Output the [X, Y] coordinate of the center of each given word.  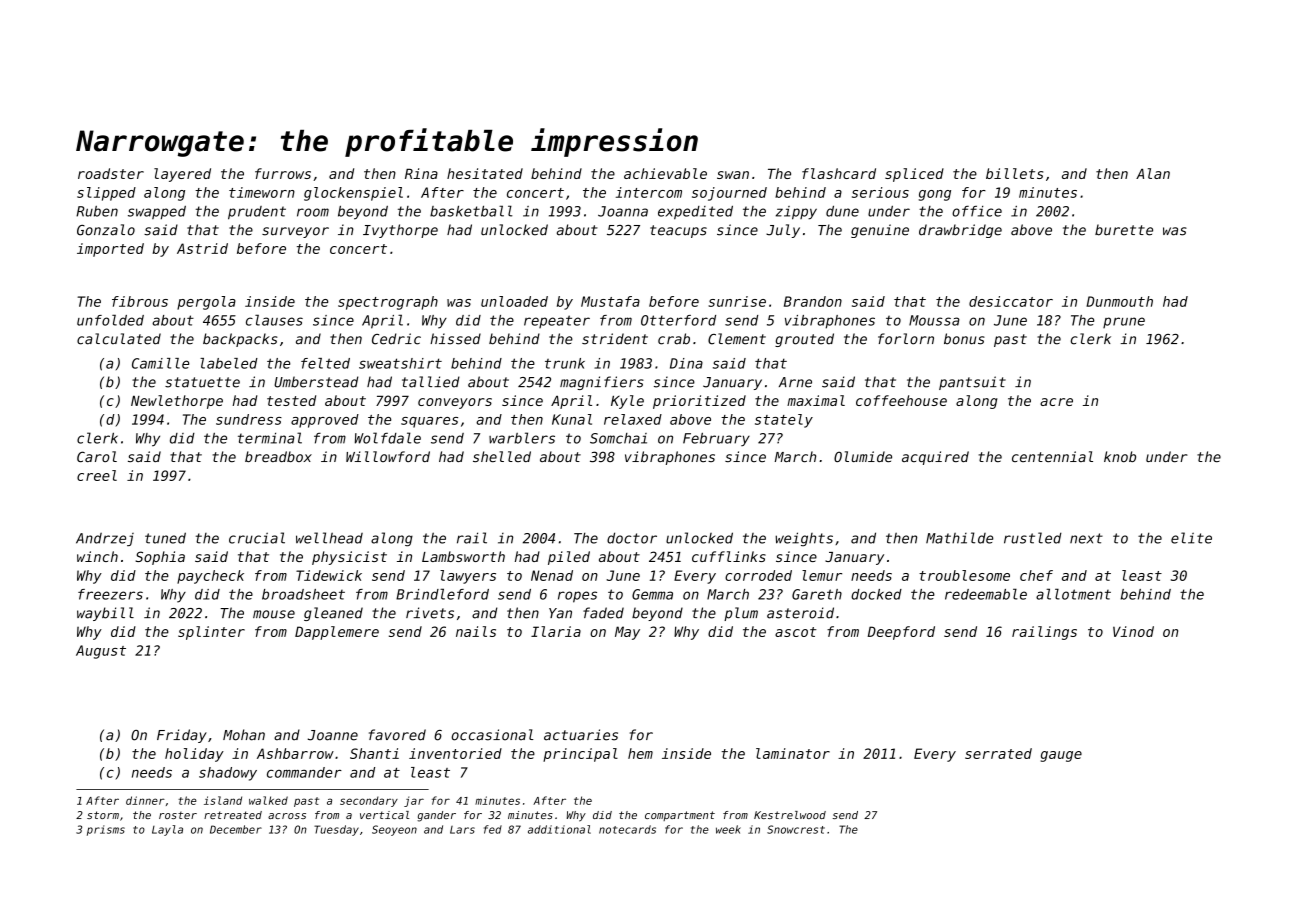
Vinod [1133, 631]
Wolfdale [388, 438]
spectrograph [388, 303]
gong [935, 195]
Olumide [863, 456]
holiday [194, 755]
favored [397, 735]
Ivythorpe [400, 231]
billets [1014, 173]
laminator [793, 753]
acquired [935, 458]
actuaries [581, 735]
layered [182, 175]
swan [733, 175]
